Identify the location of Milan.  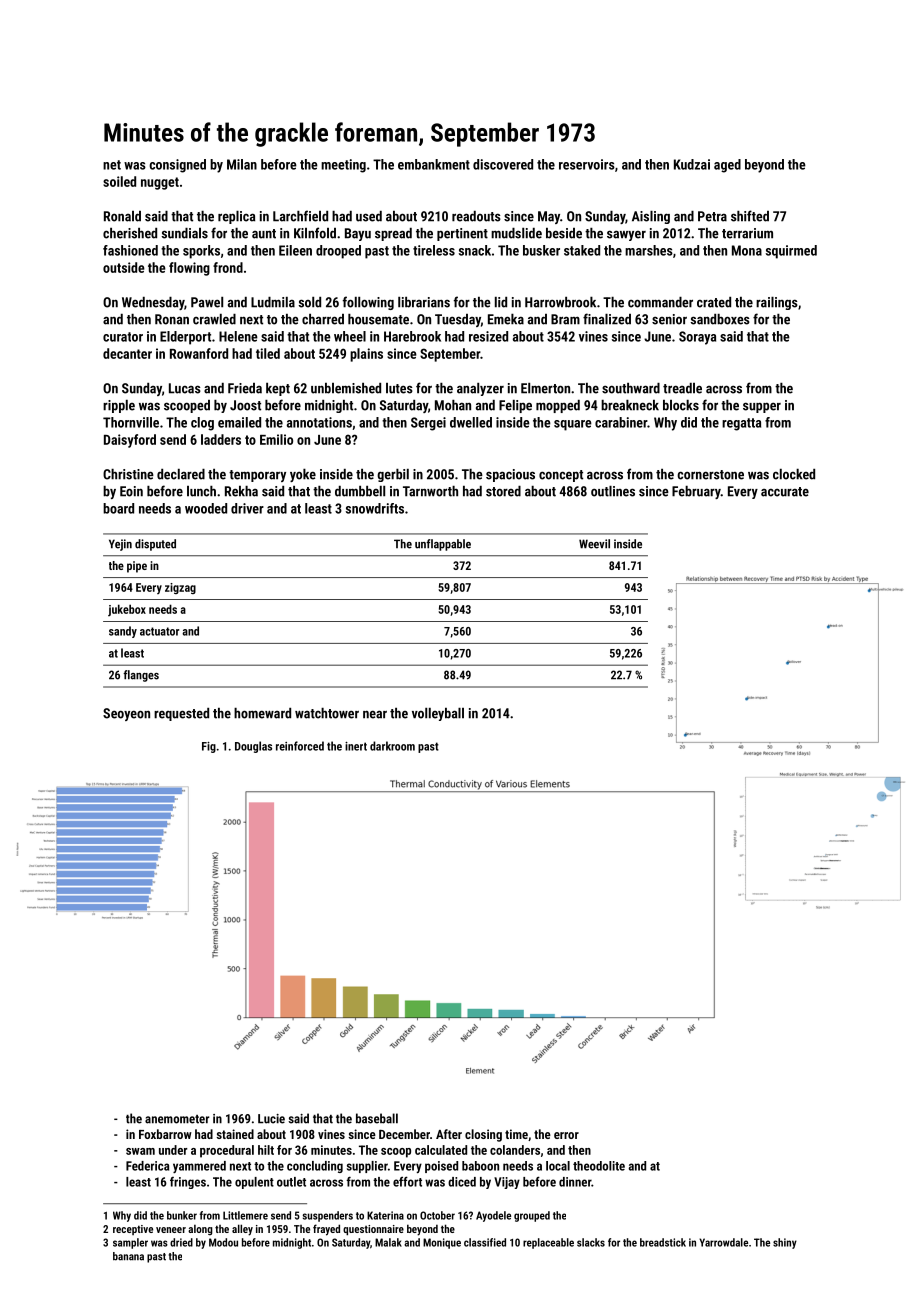
(242, 164).
